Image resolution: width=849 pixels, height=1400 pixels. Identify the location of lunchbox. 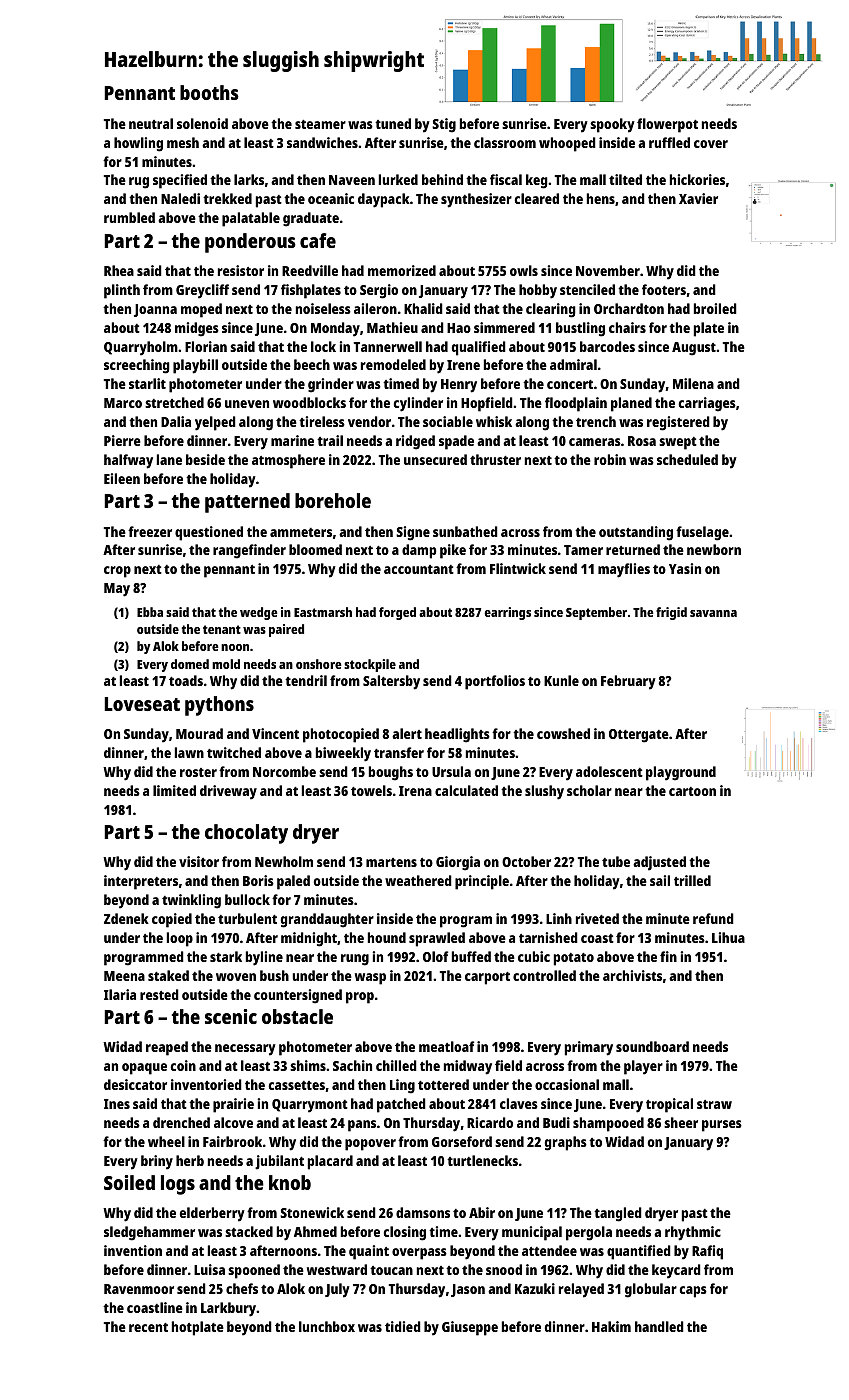
(327, 1326).
